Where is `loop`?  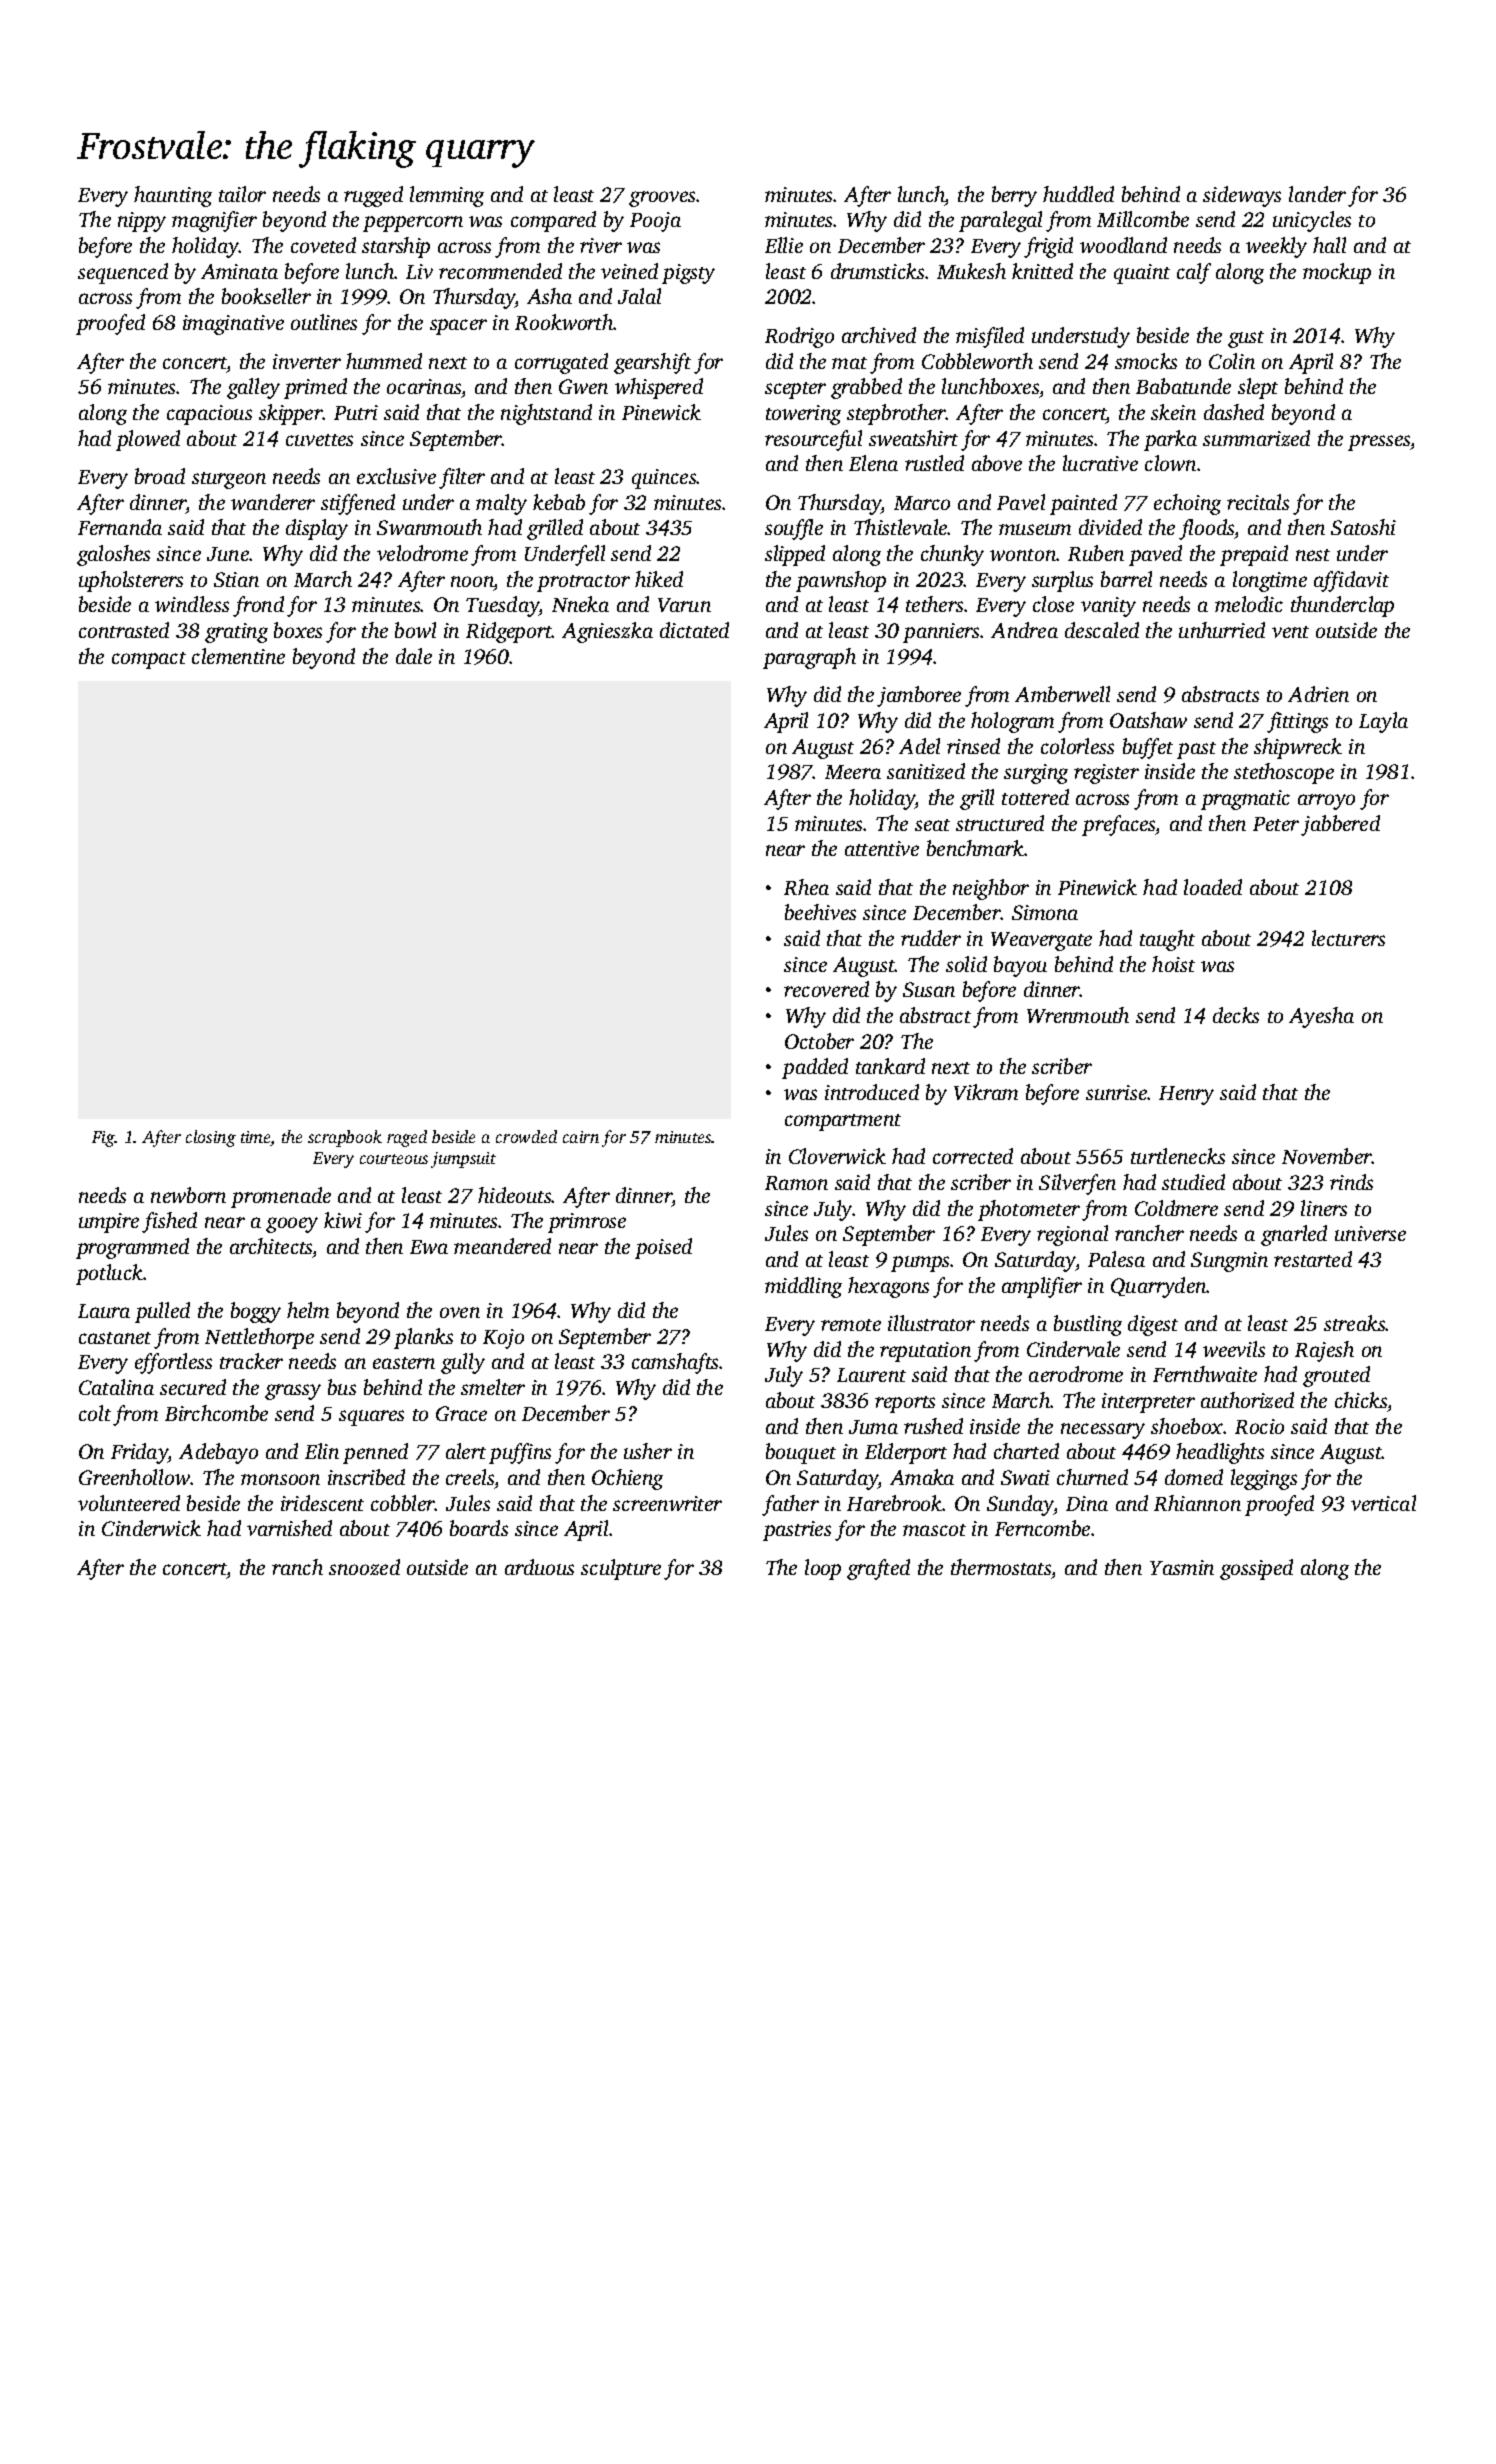
loop is located at coordinates (823, 1569).
